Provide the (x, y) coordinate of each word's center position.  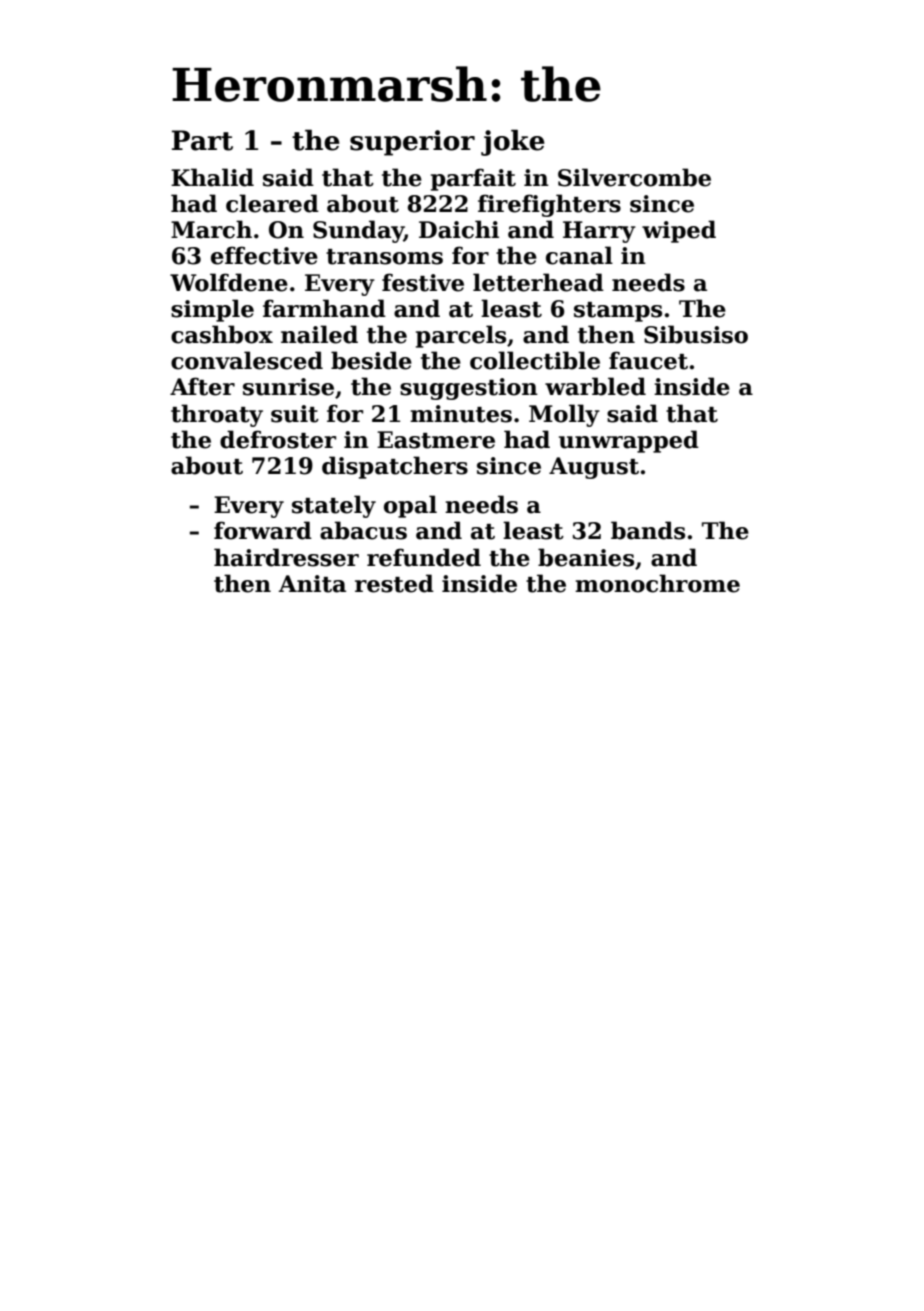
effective (264, 255)
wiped (679, 231)
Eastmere (436, 440)
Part (202, 140)
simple (212, 310)
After (202, 386)
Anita (312, 584)
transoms (384, 257)
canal (579, 255)
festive (423, 282)
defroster (278, 439)
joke (513, 142)
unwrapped (629, 441)
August (594, 468)
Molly (564, 415)
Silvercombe (634, 177)
